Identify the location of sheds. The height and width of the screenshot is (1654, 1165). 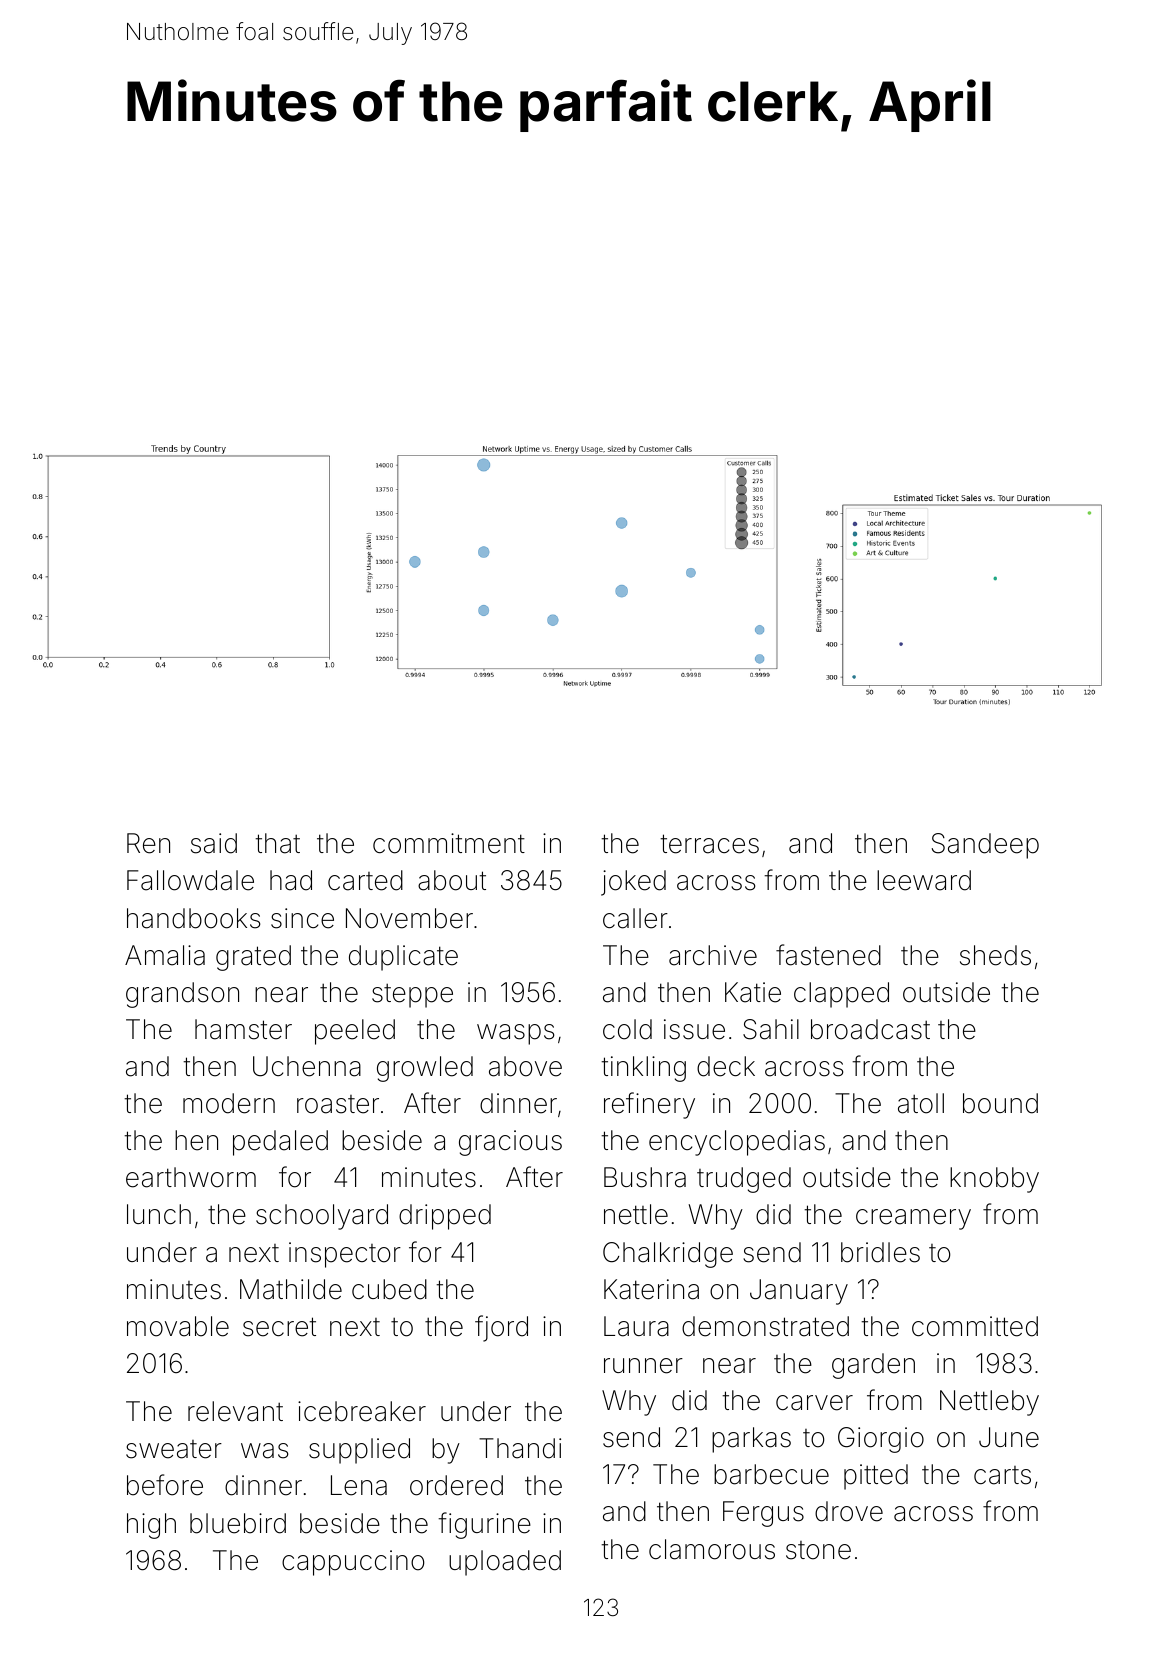
(995, 955).
